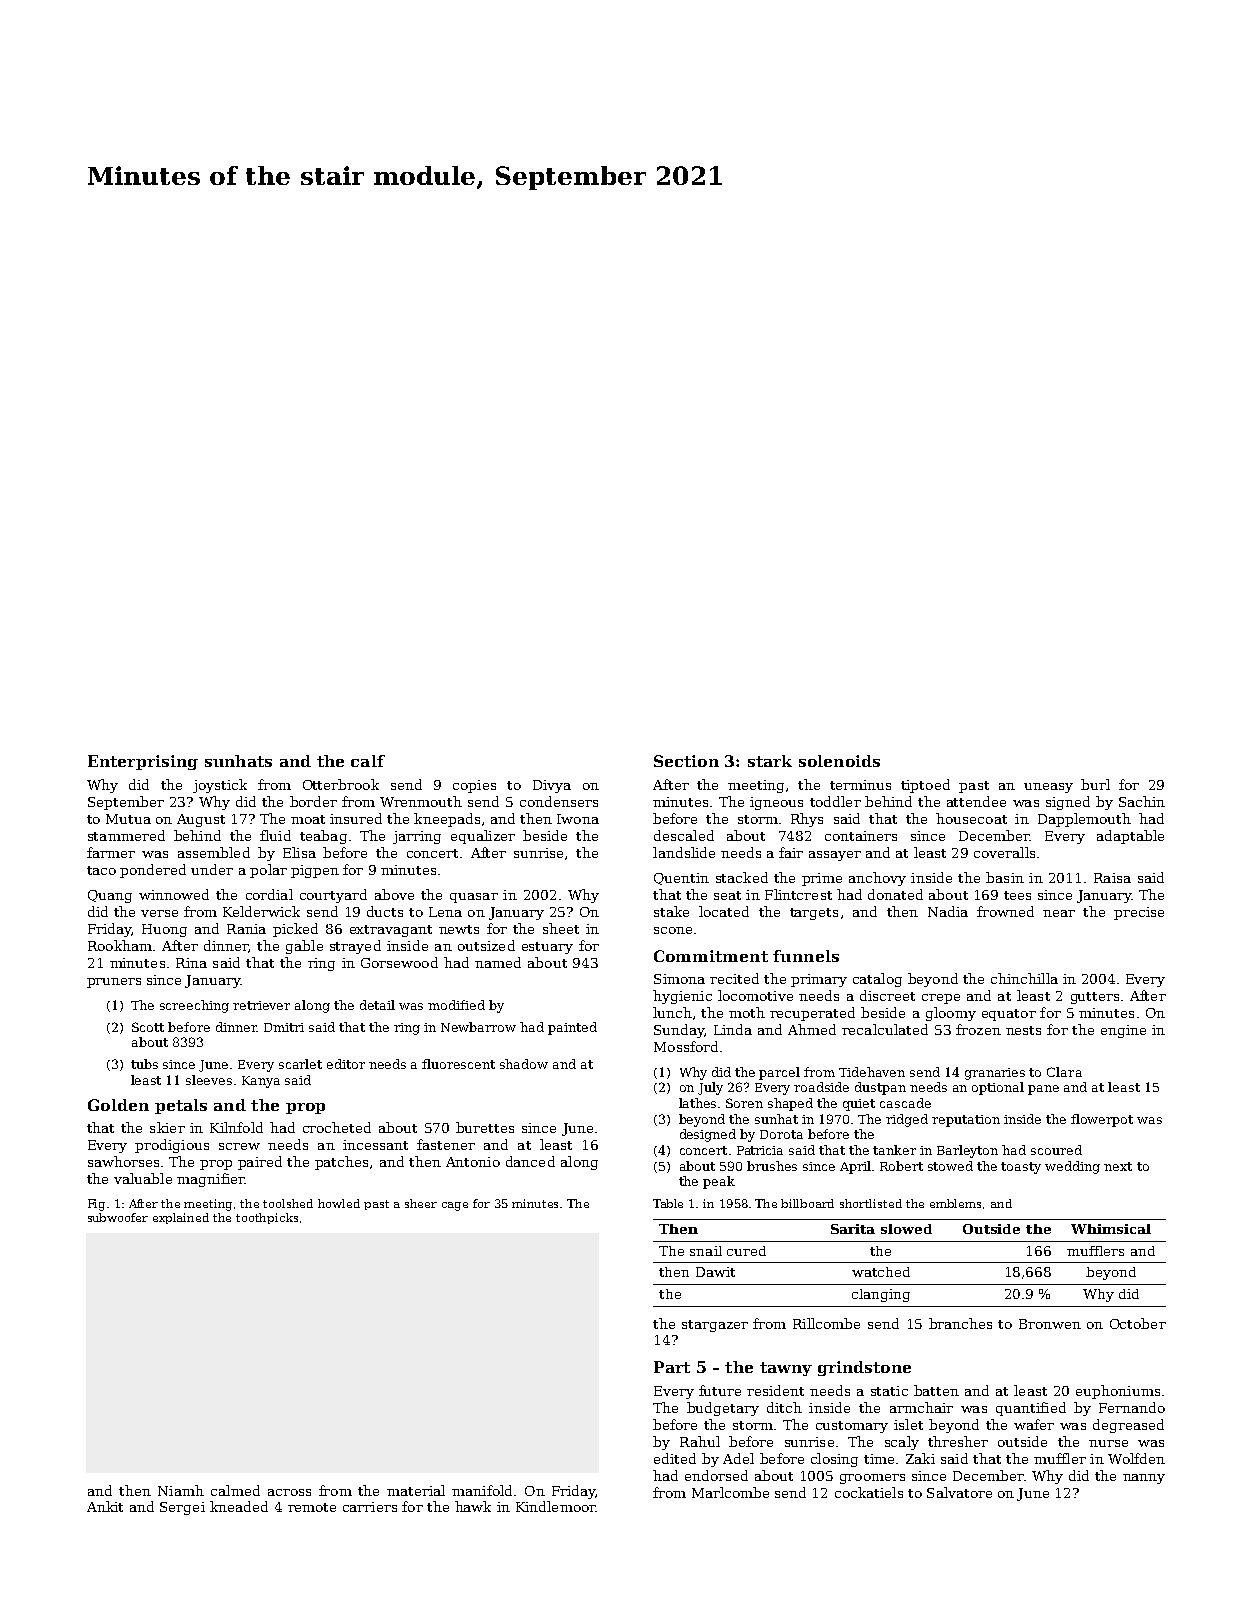 This screenshot has width=1252, height=1621. Describe the element at coordinates (1050, 1324) in the screenshot. I see `Bronwen` at that location.
